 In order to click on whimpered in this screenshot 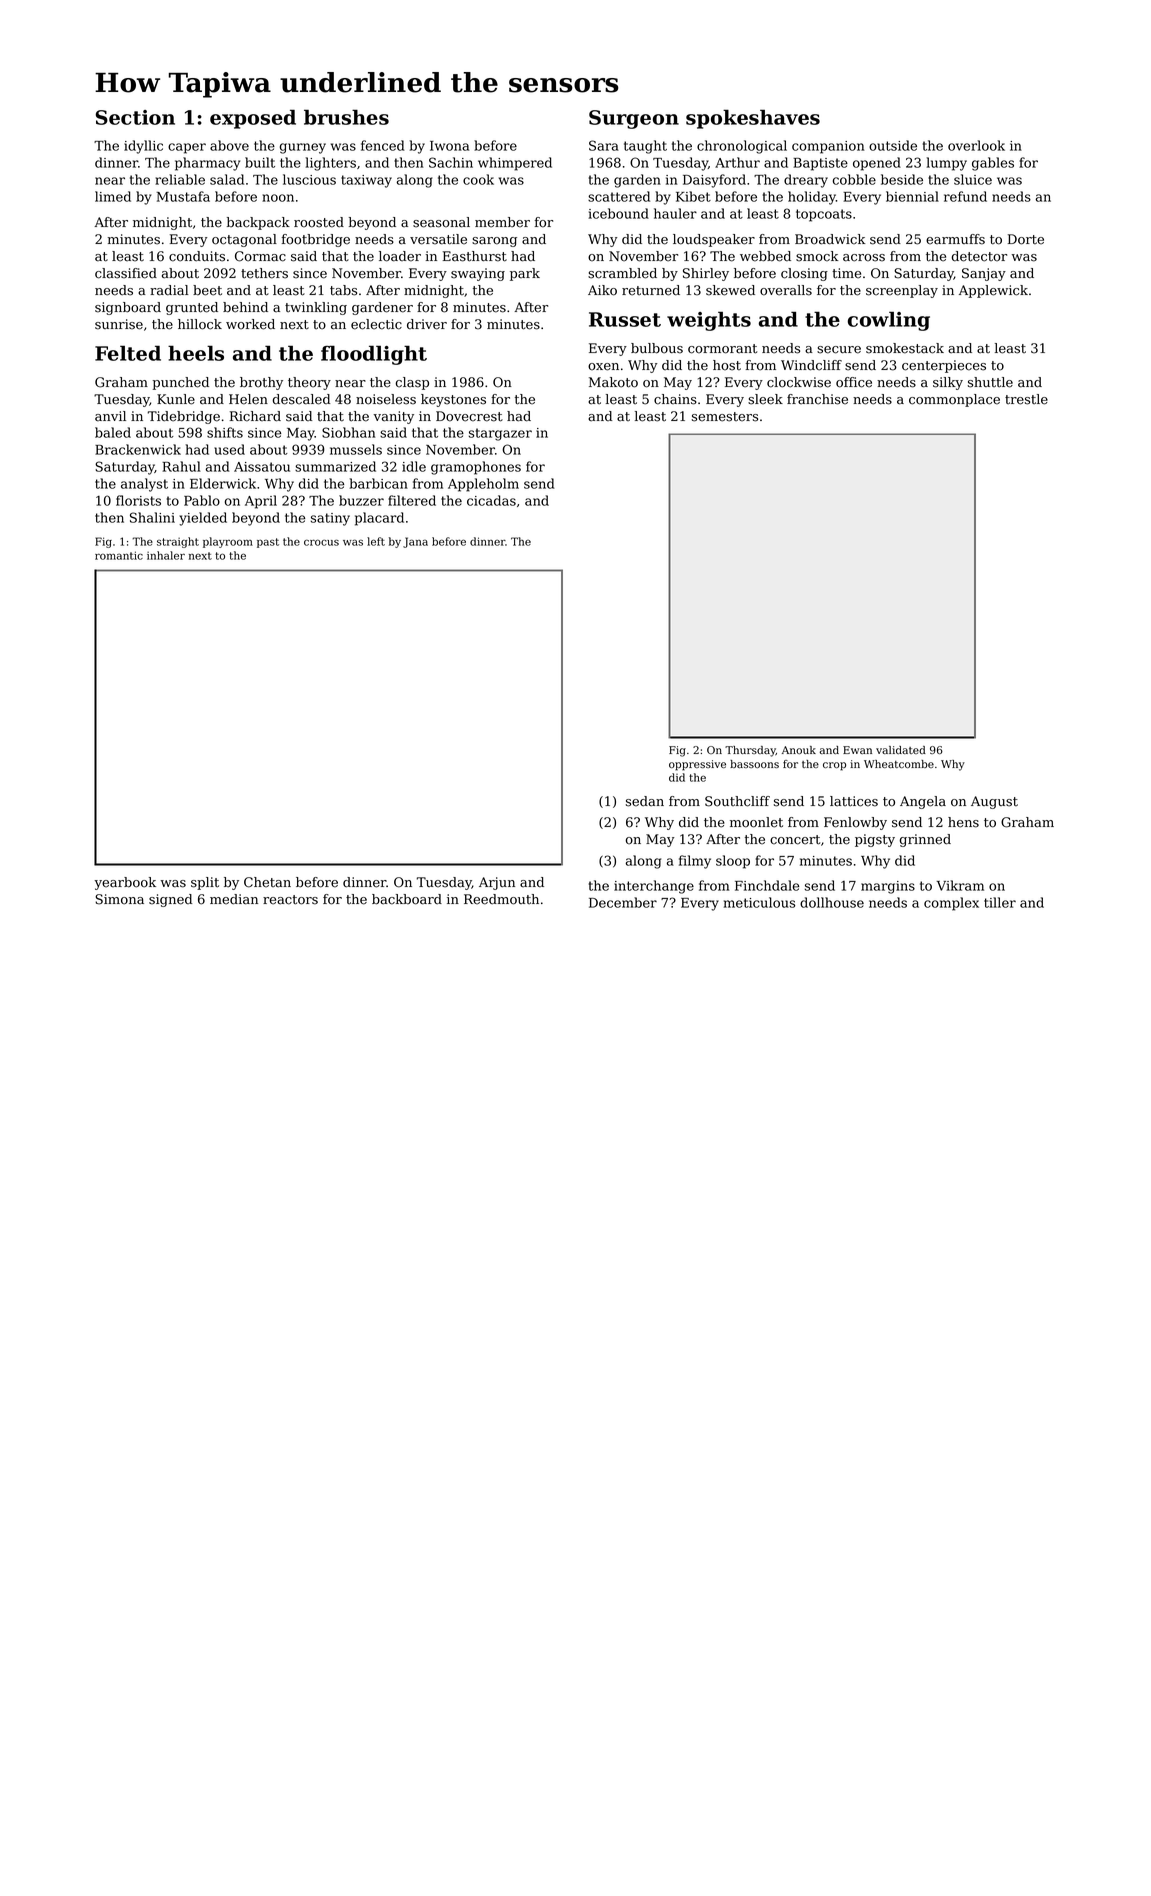, I will do `click(515, 164)`.
